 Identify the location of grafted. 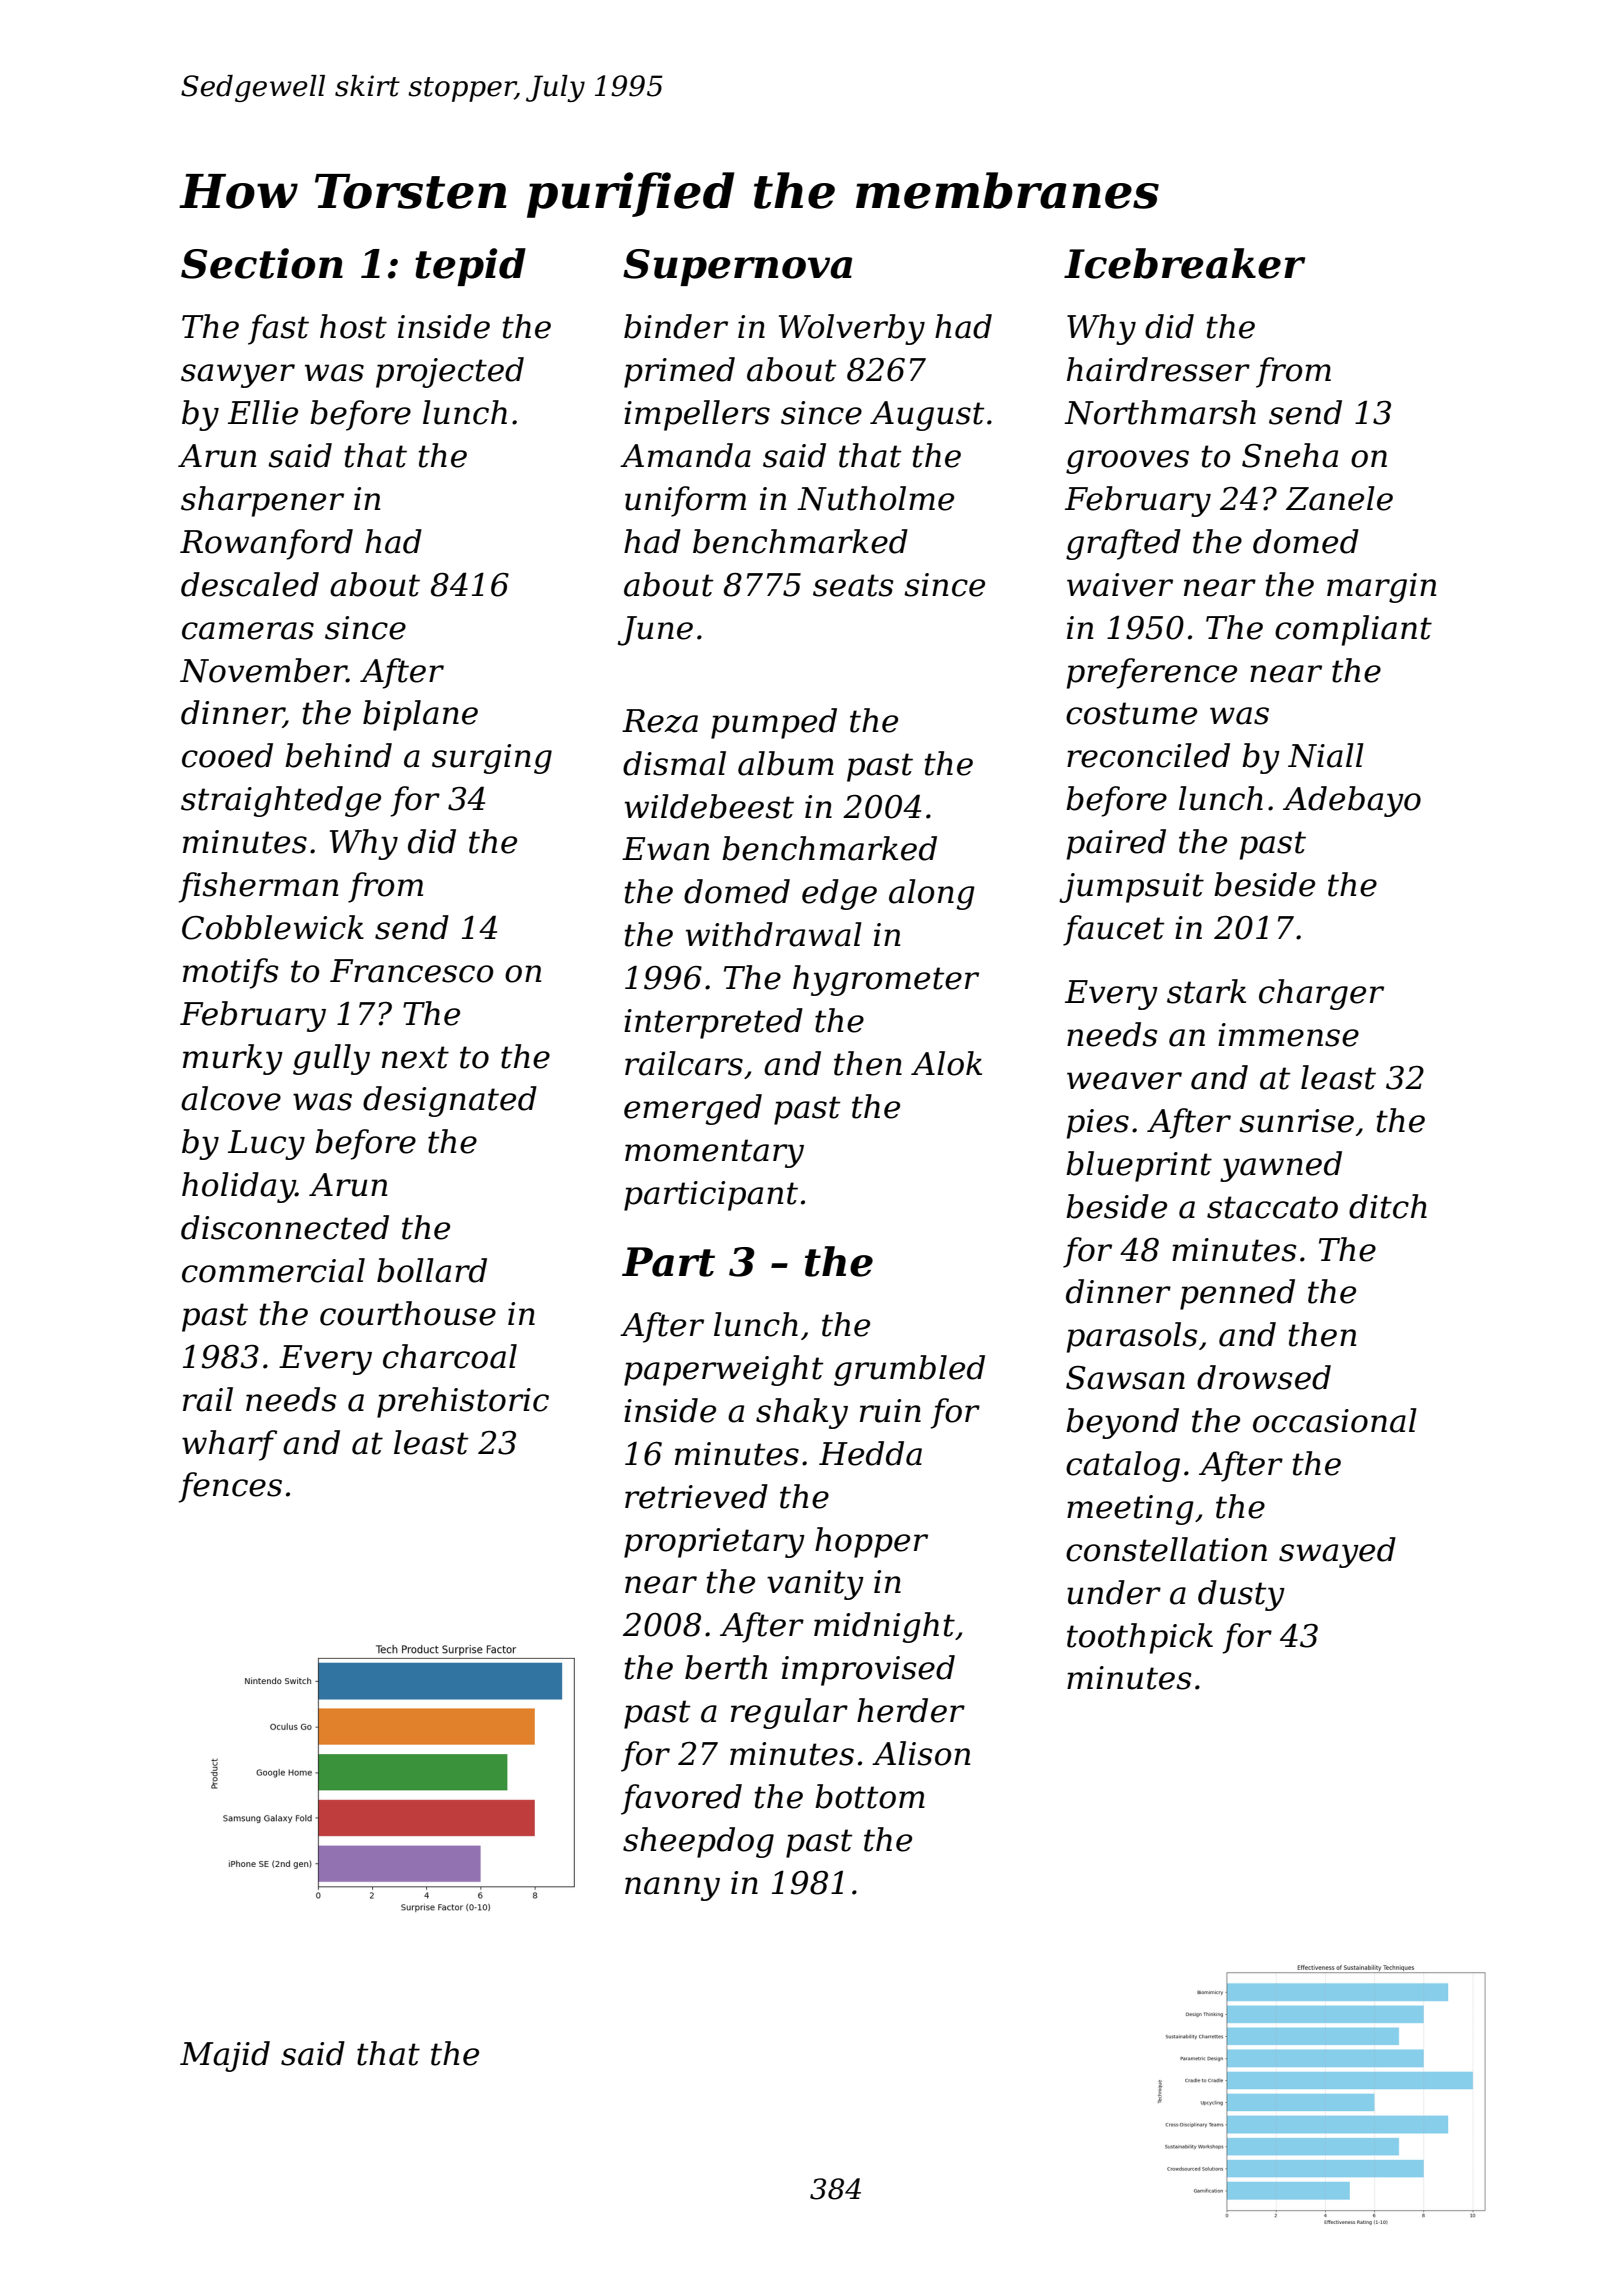
(1123, 544).
